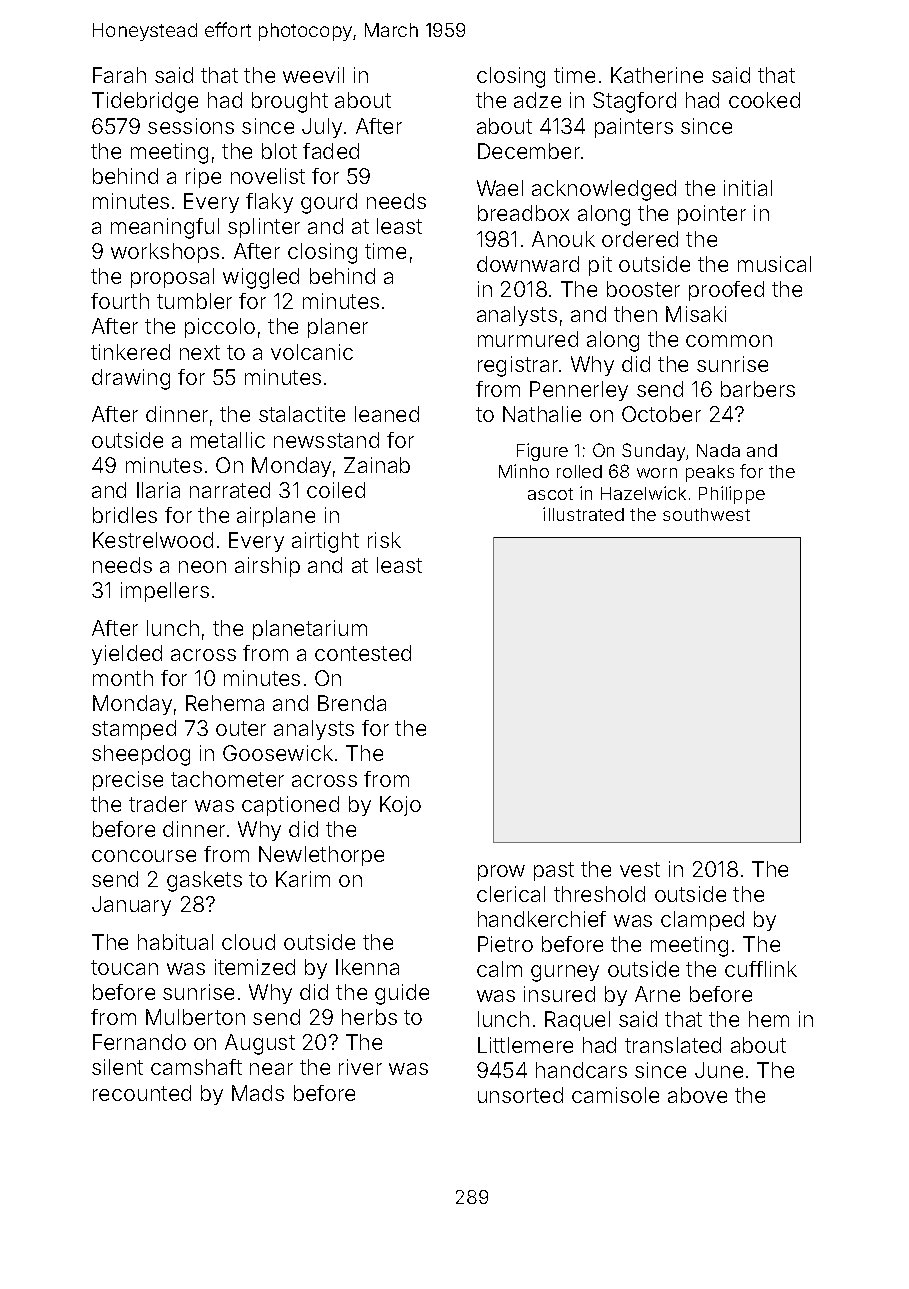  Describe the element at coordinates (195, 1017) in the screenshot. I see `Mulberton` at that location.
